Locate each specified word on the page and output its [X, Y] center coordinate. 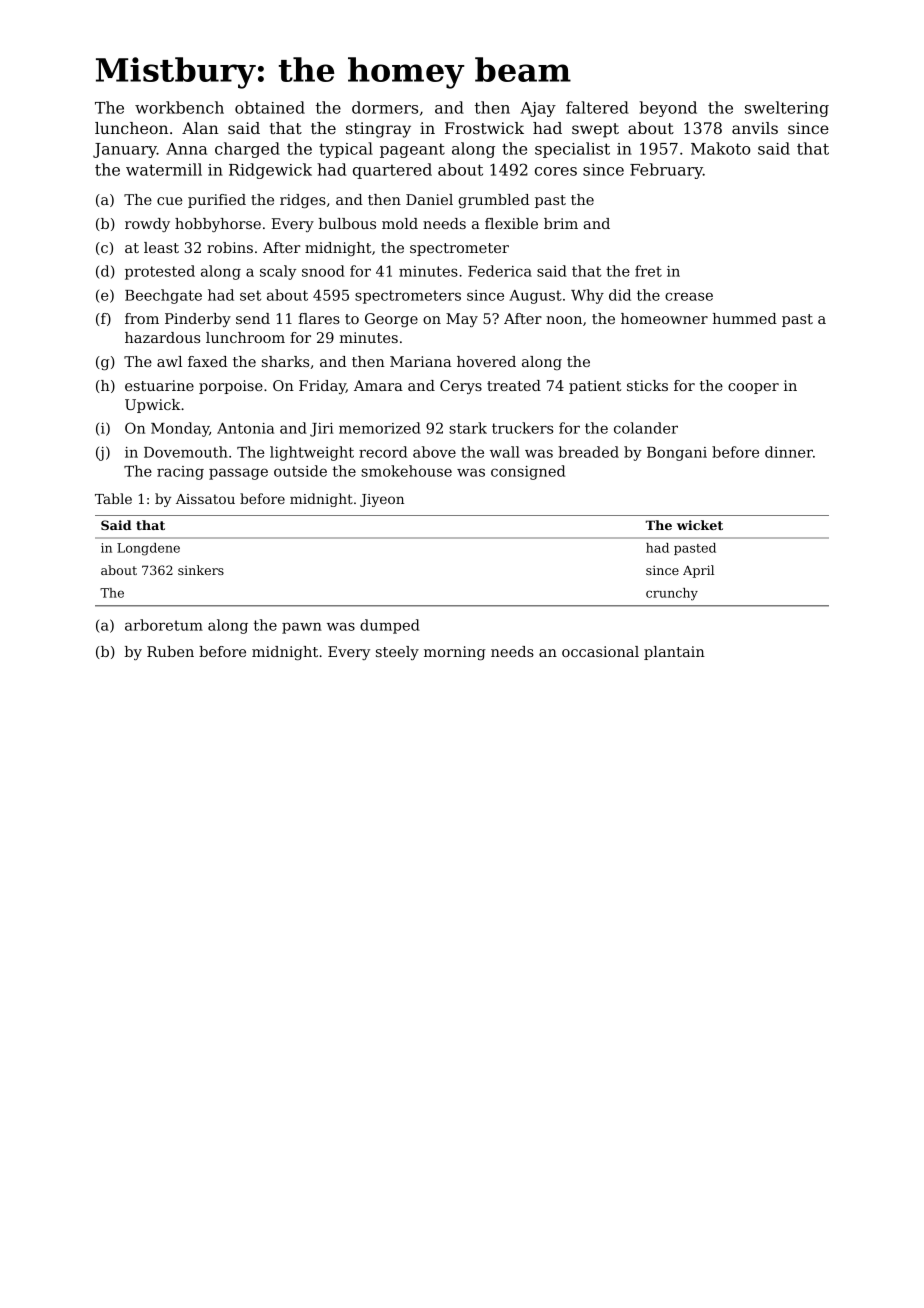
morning [455, 653]
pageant [412, 150]
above [434, 452]
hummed [745, 318]
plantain [674, 653]
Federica [500, 271]
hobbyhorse [218, 225]
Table [113, 498]
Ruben [170, 651]
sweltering [787, 109]
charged [247, 150]
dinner [789, 452]
